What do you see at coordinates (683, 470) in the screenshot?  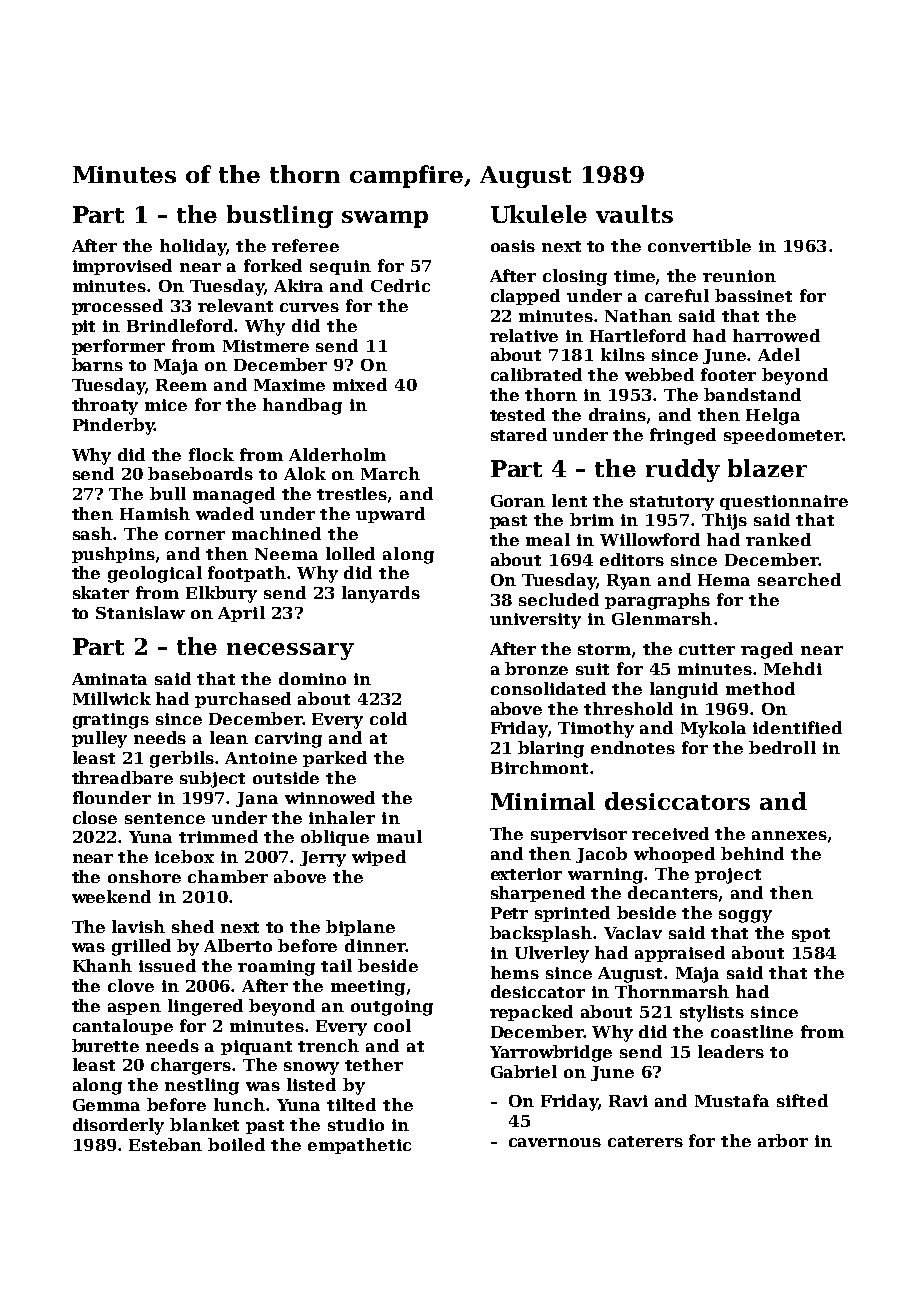 I see `ruddy` at bounding box center [683, 470].
